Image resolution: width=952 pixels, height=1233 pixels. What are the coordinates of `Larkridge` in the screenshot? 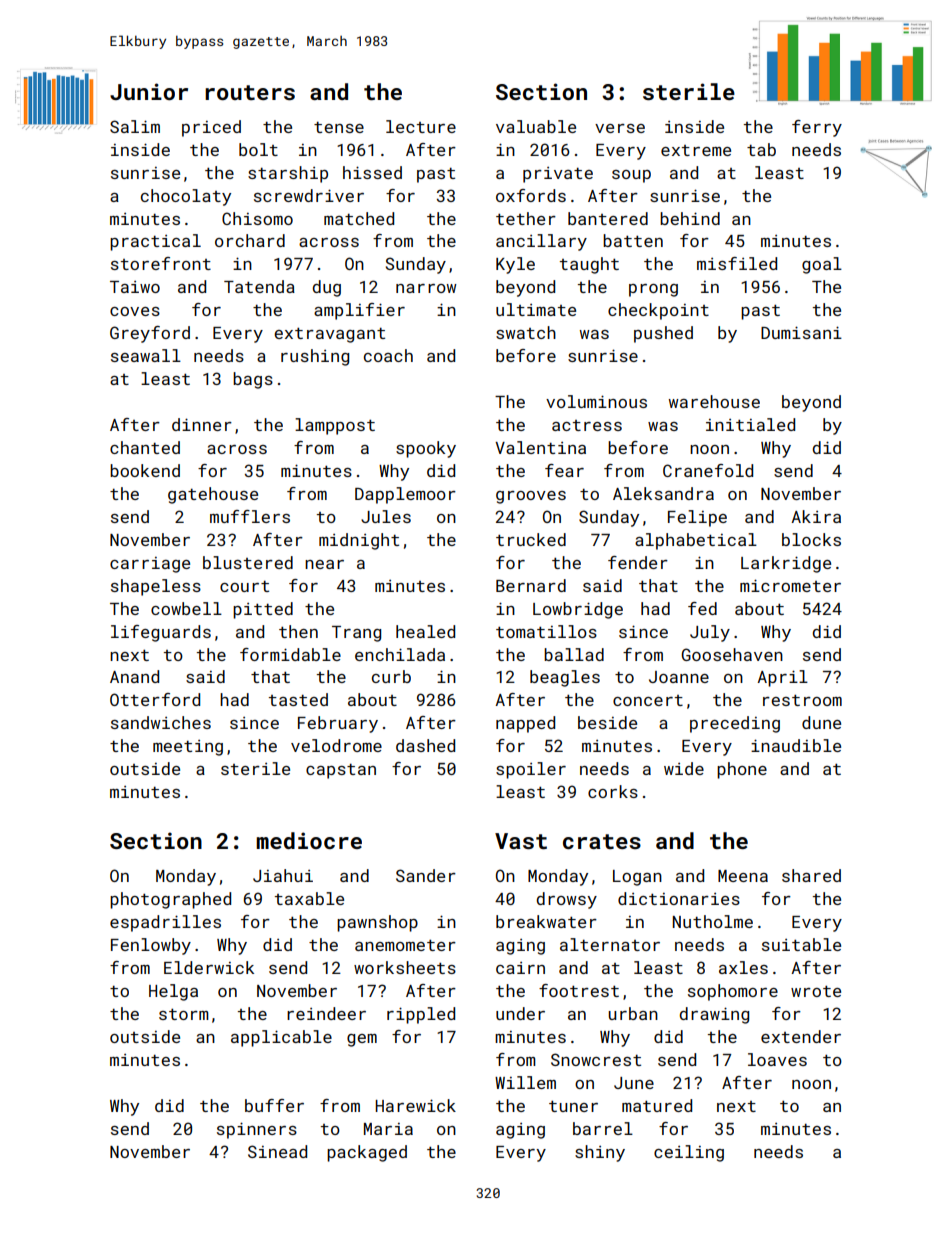 It's located at (786, 564).
